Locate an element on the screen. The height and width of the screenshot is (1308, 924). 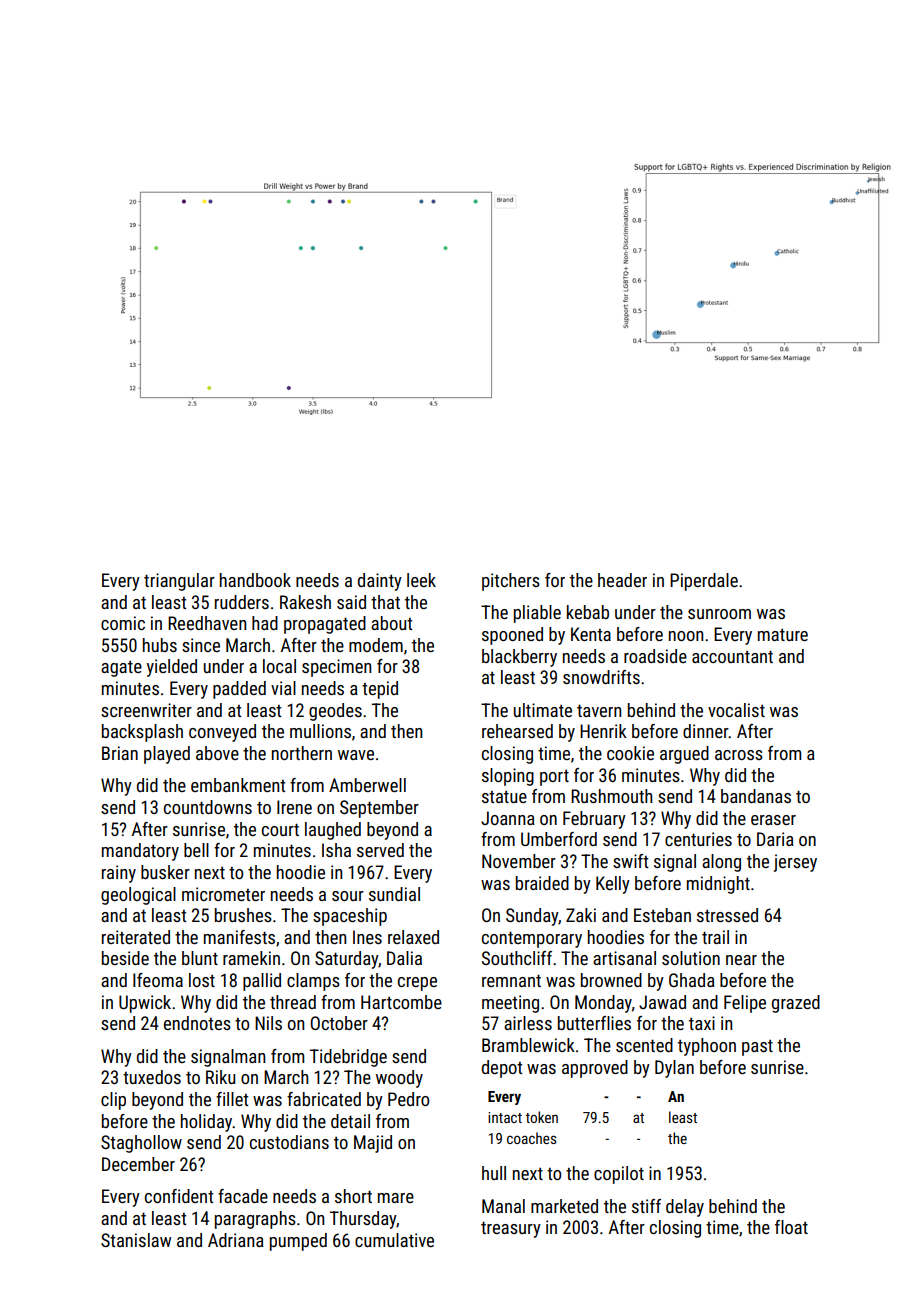
statue is located at coordinates (504, 797).
